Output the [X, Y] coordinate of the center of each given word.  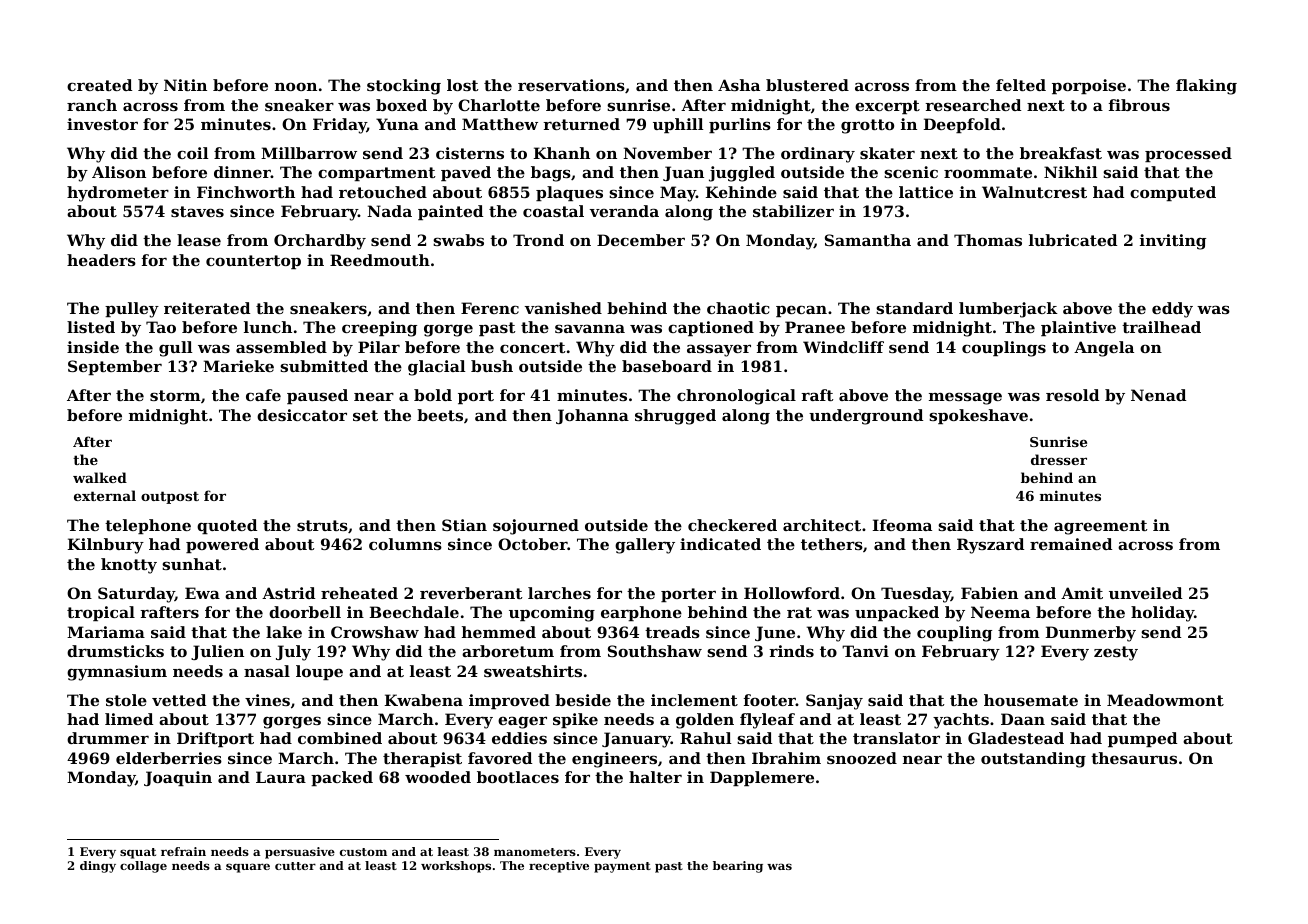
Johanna [592, 416]
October [533, 544]
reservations [571, 85]
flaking [1206, 87]
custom [363, 852]
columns [405, 544]
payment [622, 867]
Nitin [185, 85]
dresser [1059, 459]
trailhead [1161, 327]
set [365, 415]
